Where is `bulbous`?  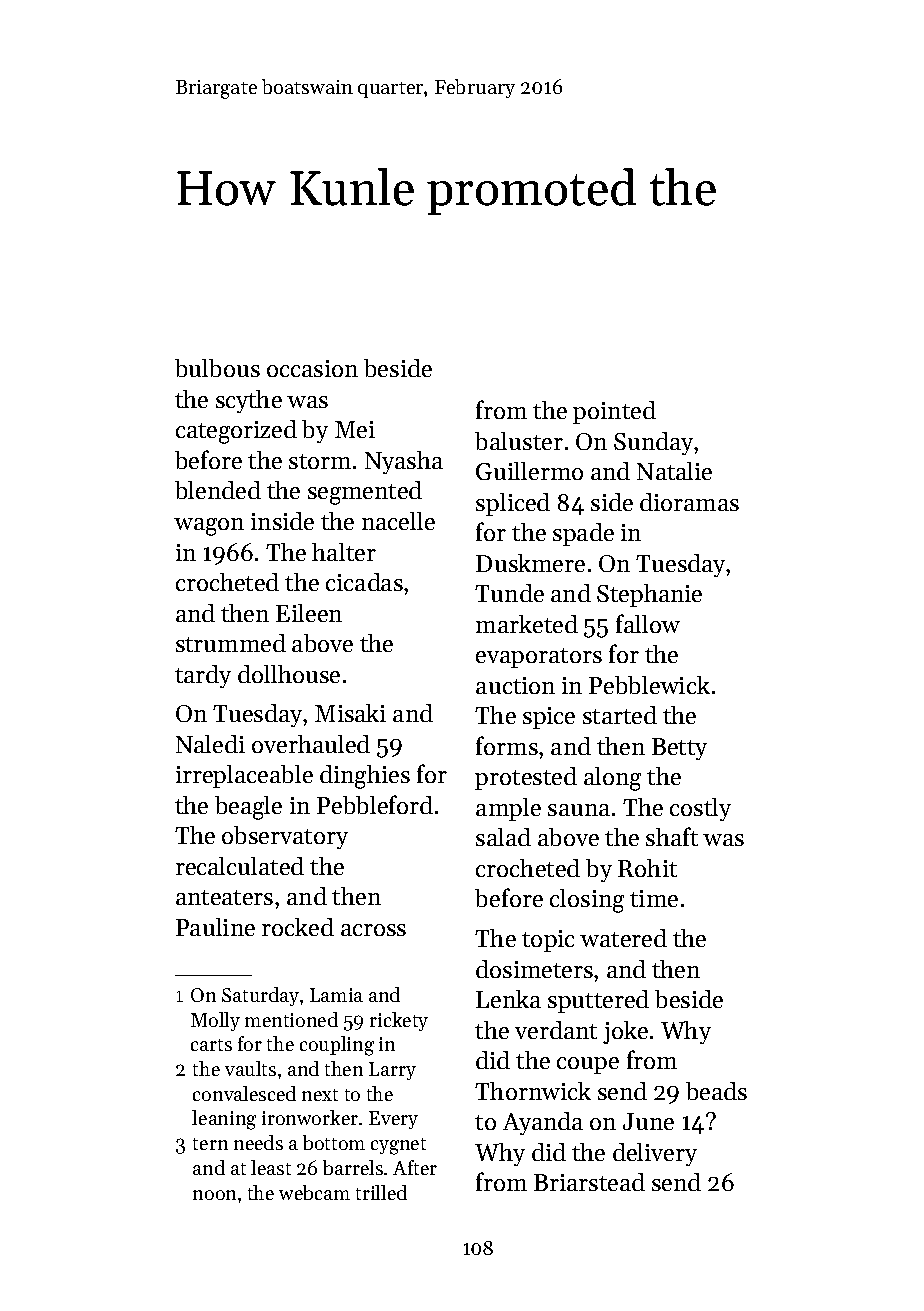
bulbous is located at coordinates (217, 368).
